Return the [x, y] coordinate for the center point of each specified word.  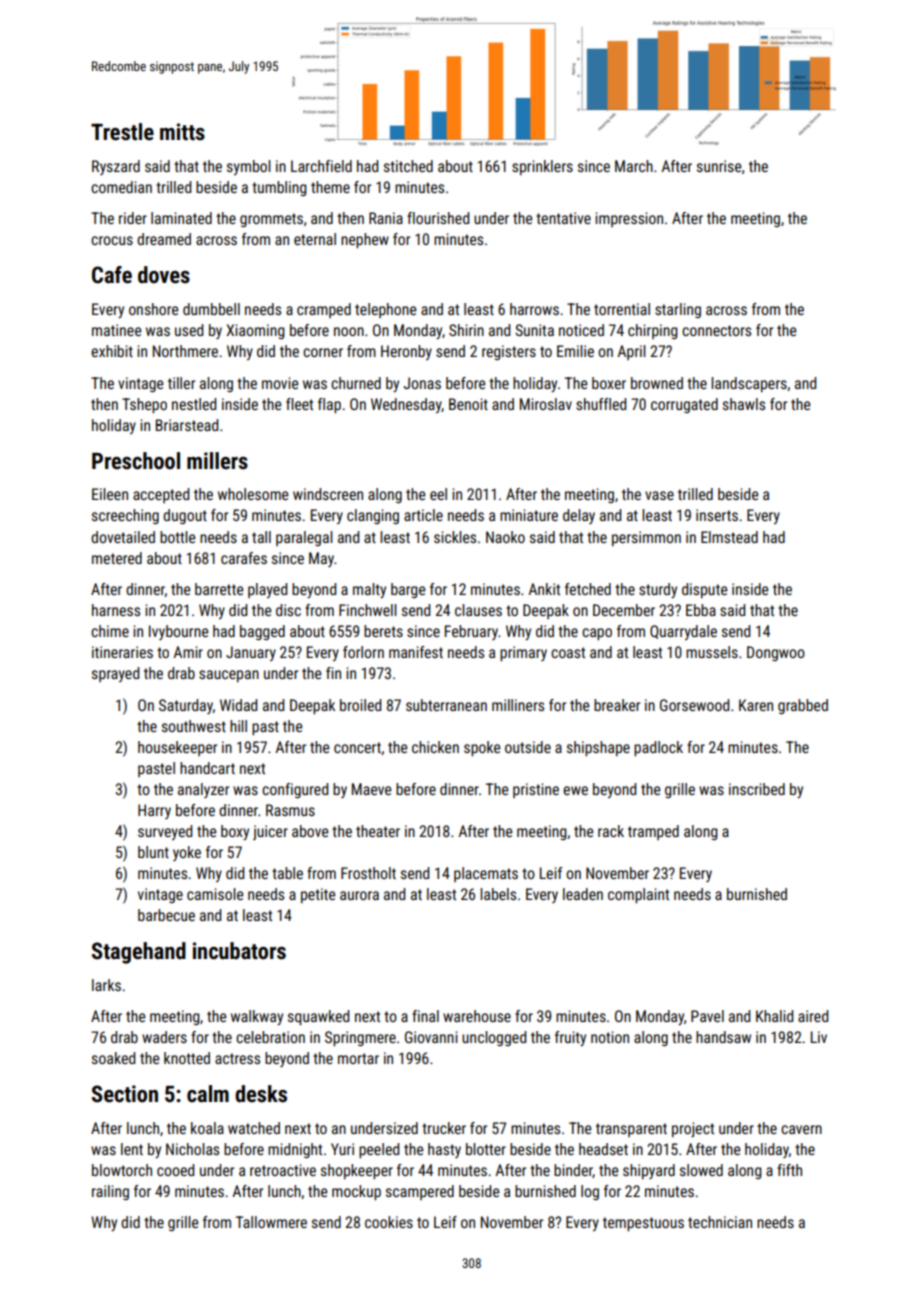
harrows [534, 309]
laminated [181, 218]
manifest [416, 652]
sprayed [115, 674]
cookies [389, 1222]
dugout [185, 516]
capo [597, 634]
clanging [373, 516]
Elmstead [729, 537]
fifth [789, 1170]
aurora [359, 895]
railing [110, 1192]
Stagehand [139, 953]
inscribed [757, 789]
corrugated [684, 405]
